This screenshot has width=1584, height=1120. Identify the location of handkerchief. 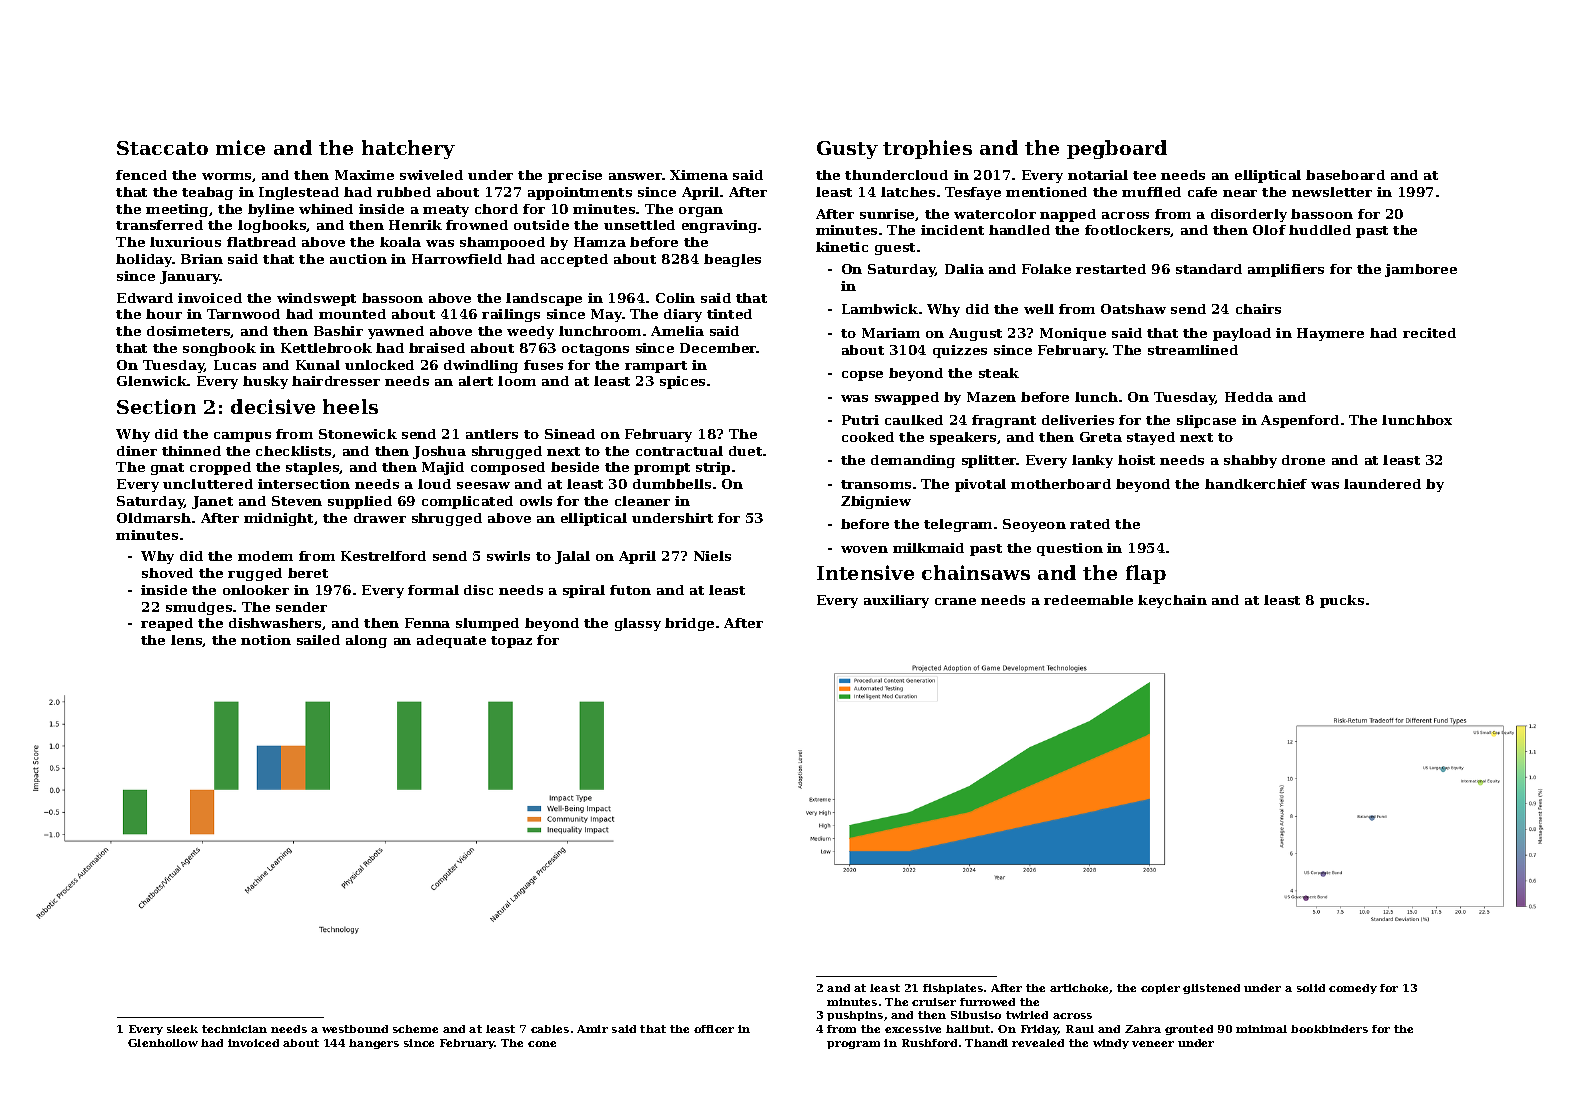
(1256, 484).
